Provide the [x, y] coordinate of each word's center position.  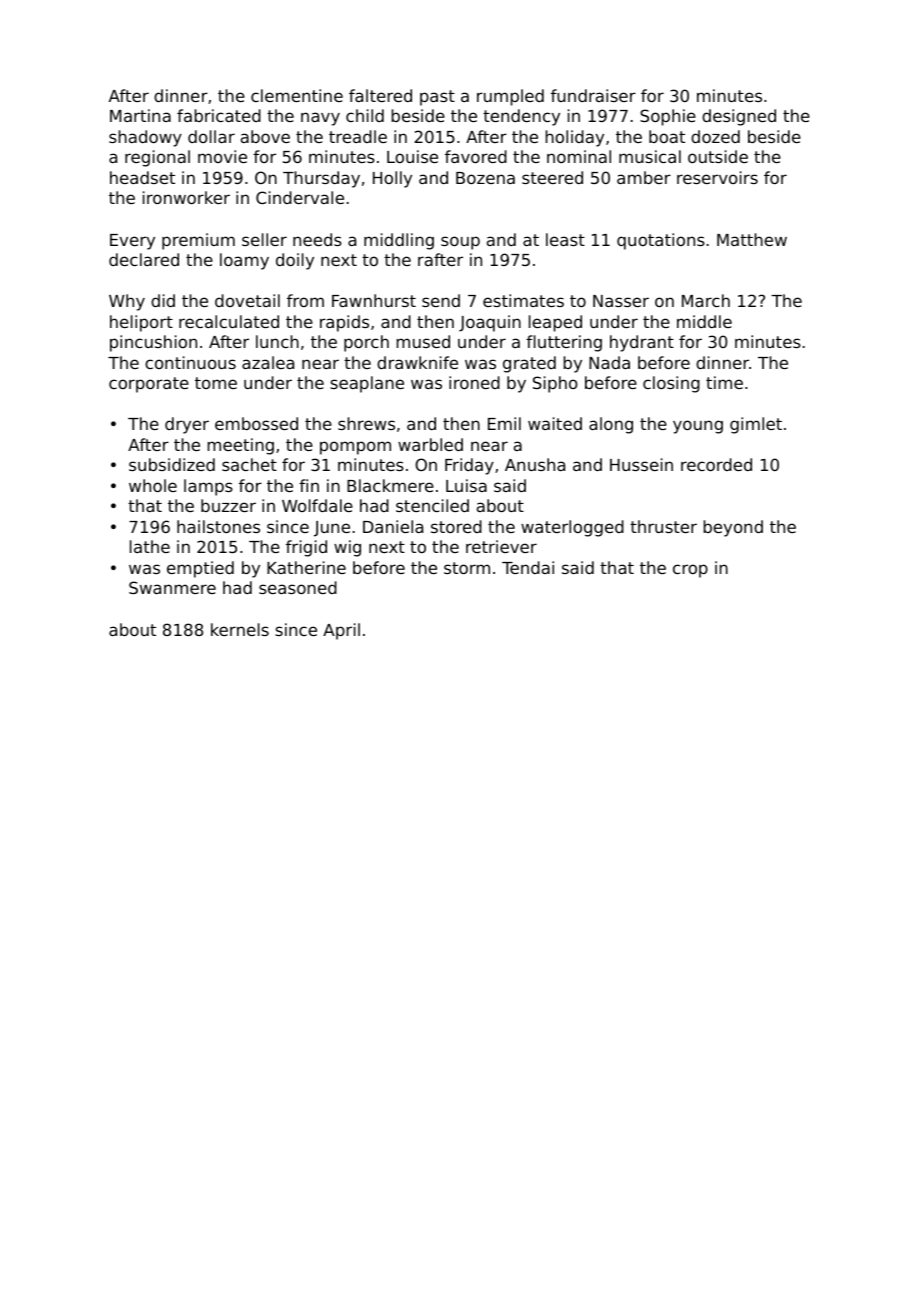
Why [127, 302]
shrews [366, 423]
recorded [716, 464]
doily [295, 261]
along [611, 425]
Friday [469, 466]
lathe [150, 546]
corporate [149, 385]
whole [153, 485]
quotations [661, 241]
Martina [140, 115]
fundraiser [593, 95]
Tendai [528, 567]
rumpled [510, 97]
